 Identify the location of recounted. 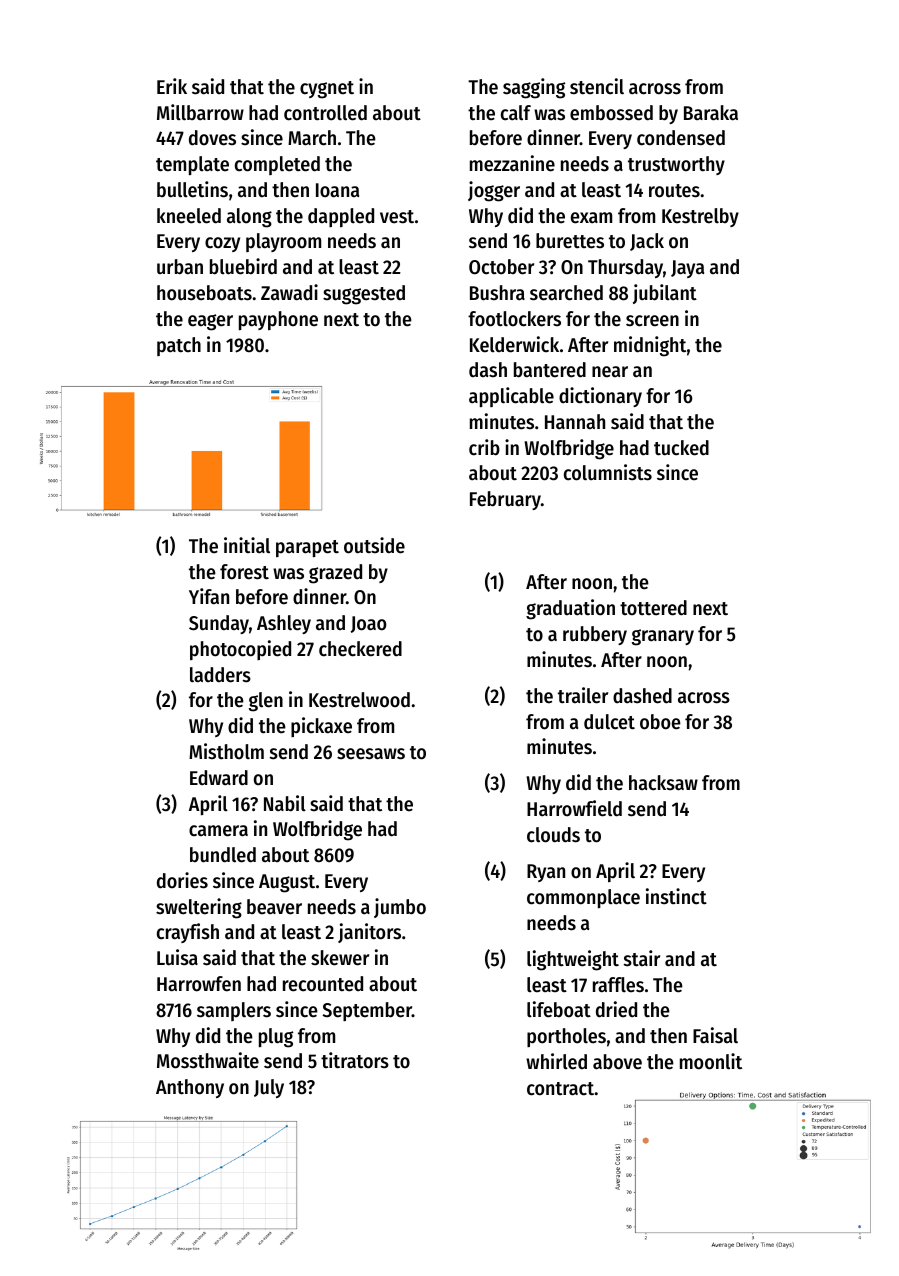
(323, 984).
